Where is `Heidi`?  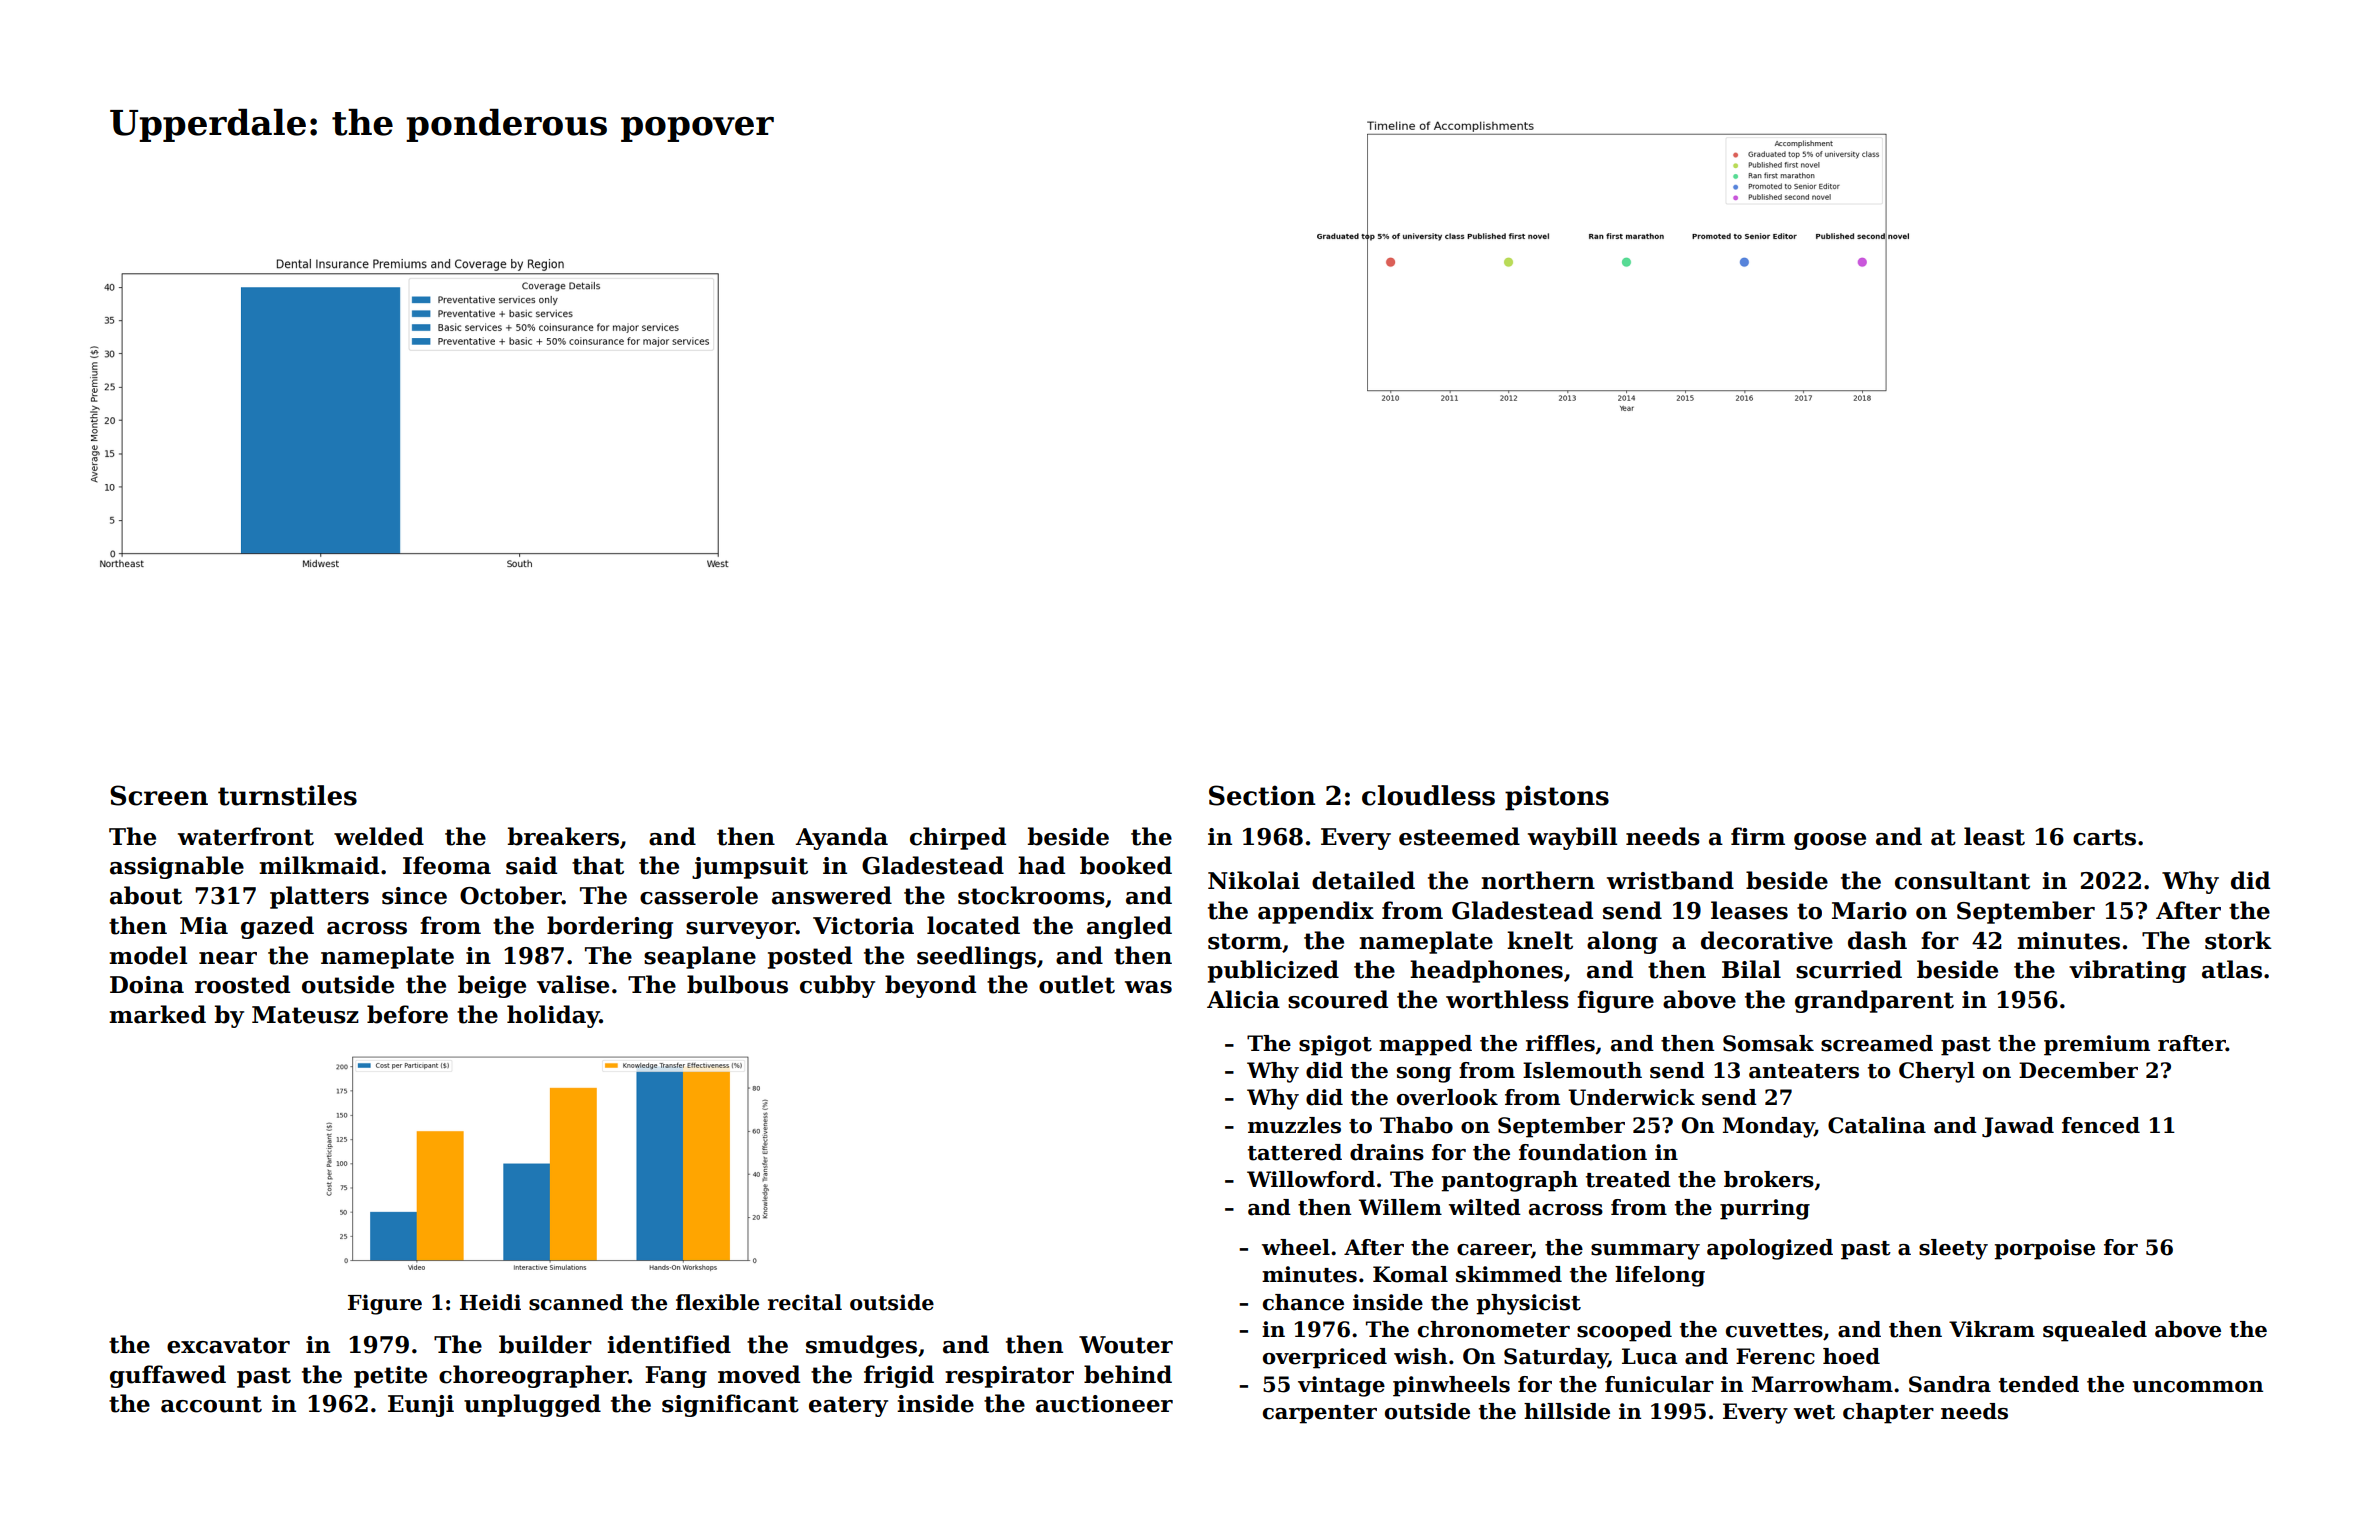 Heidi is located at coordinates (490, 1302).
